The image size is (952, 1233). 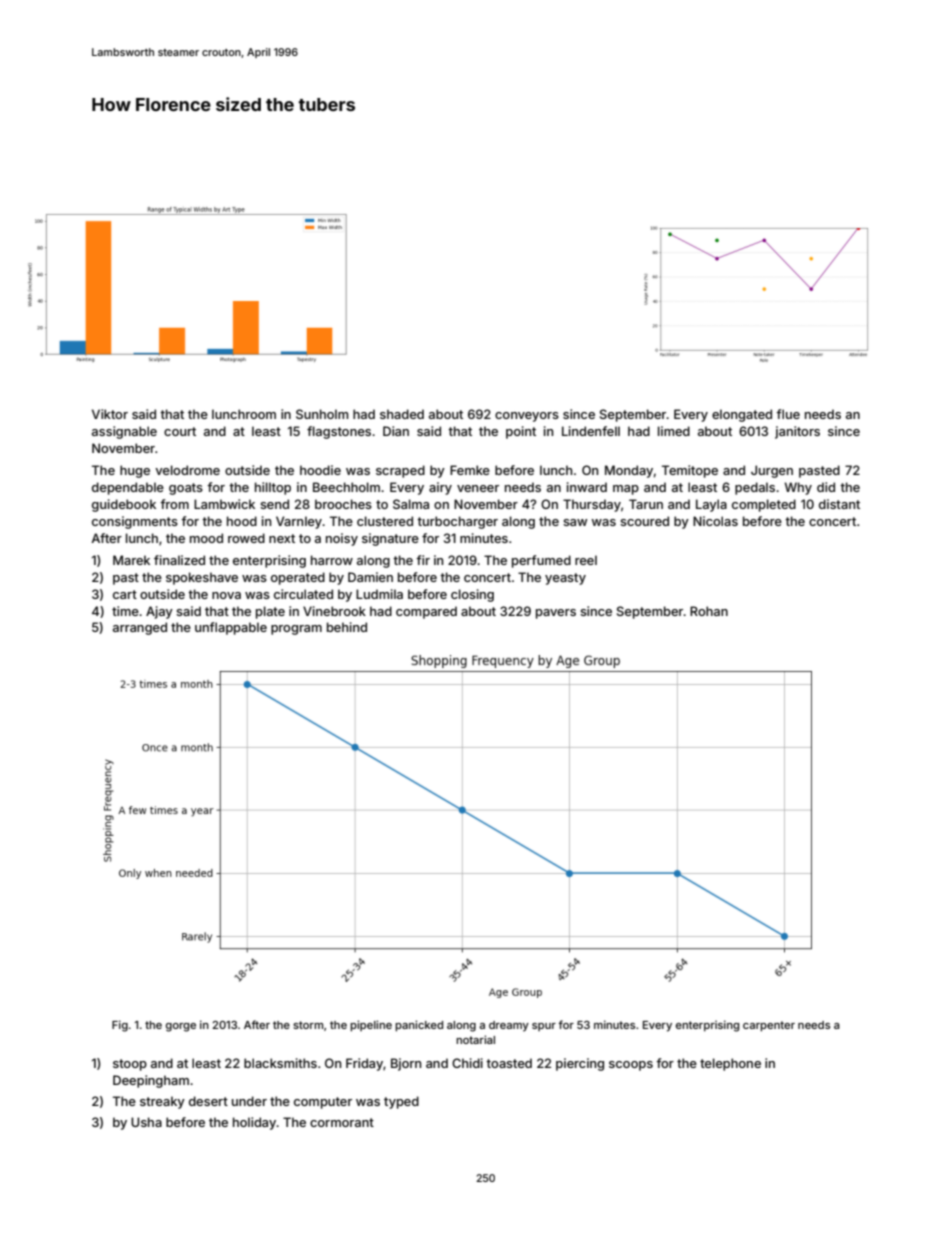 I want to click on gorge, so click(x=181, y=1027).
